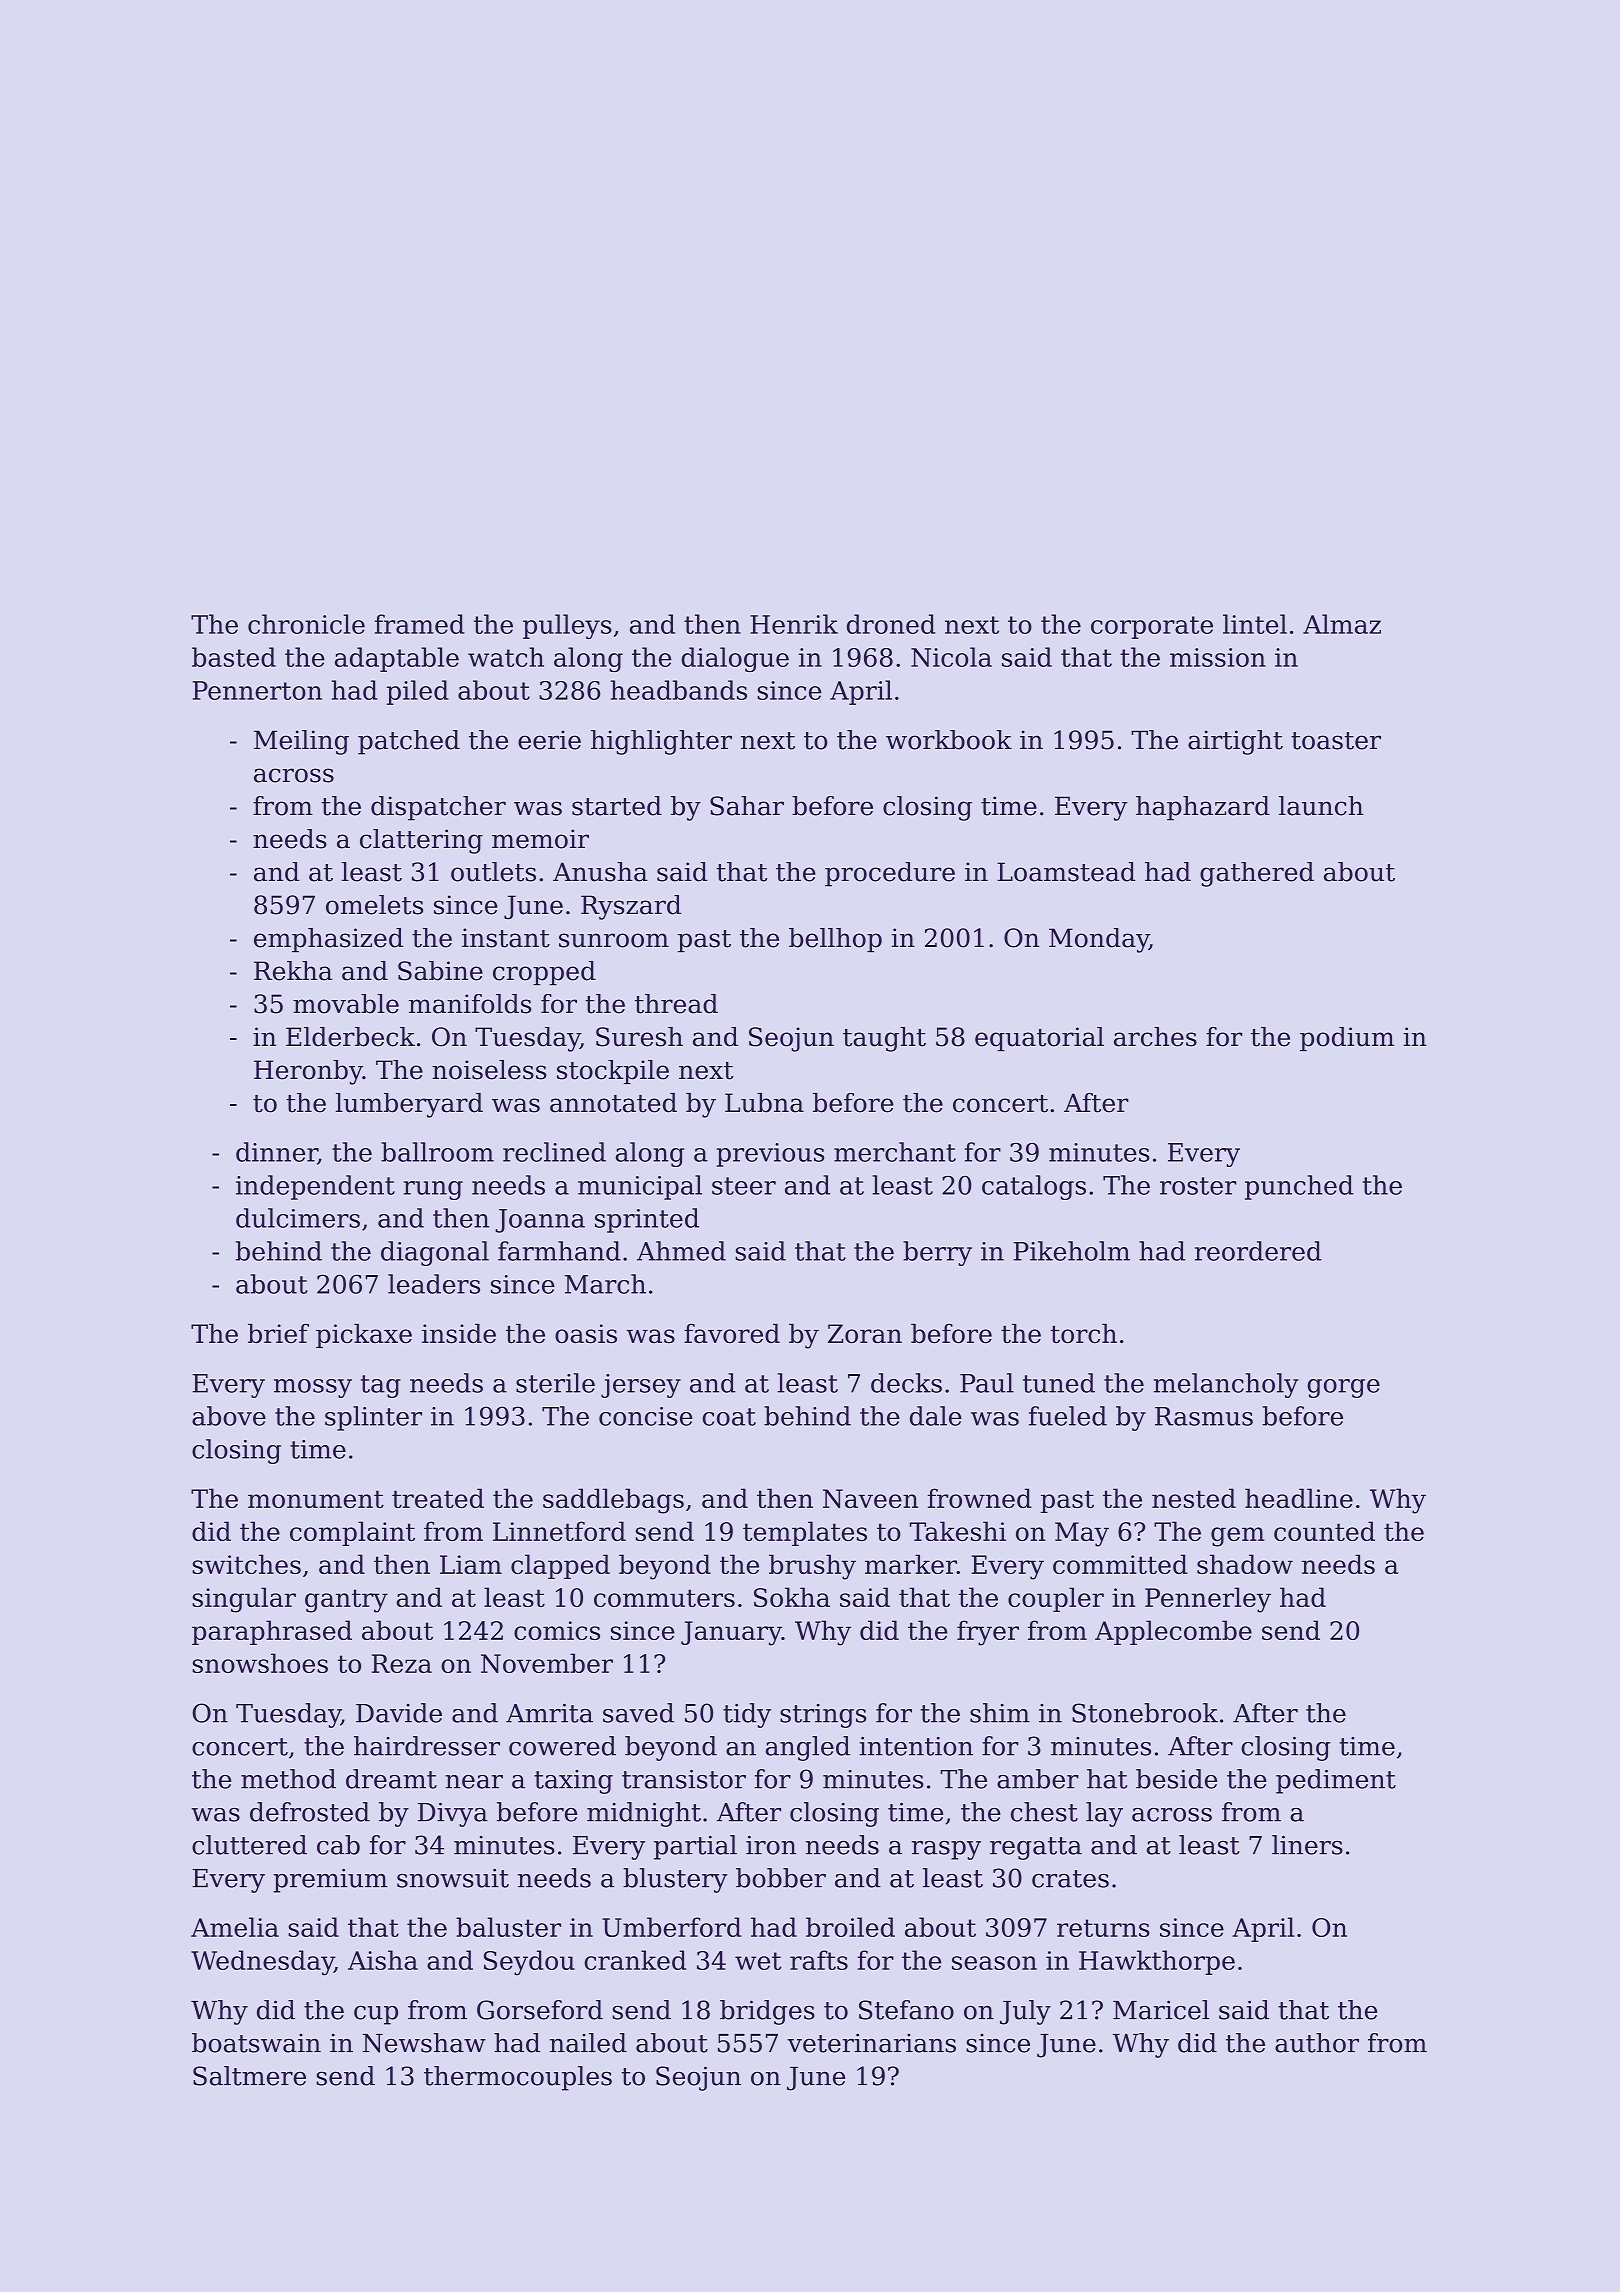  I want to click on Sahar, so click(747, 806).
